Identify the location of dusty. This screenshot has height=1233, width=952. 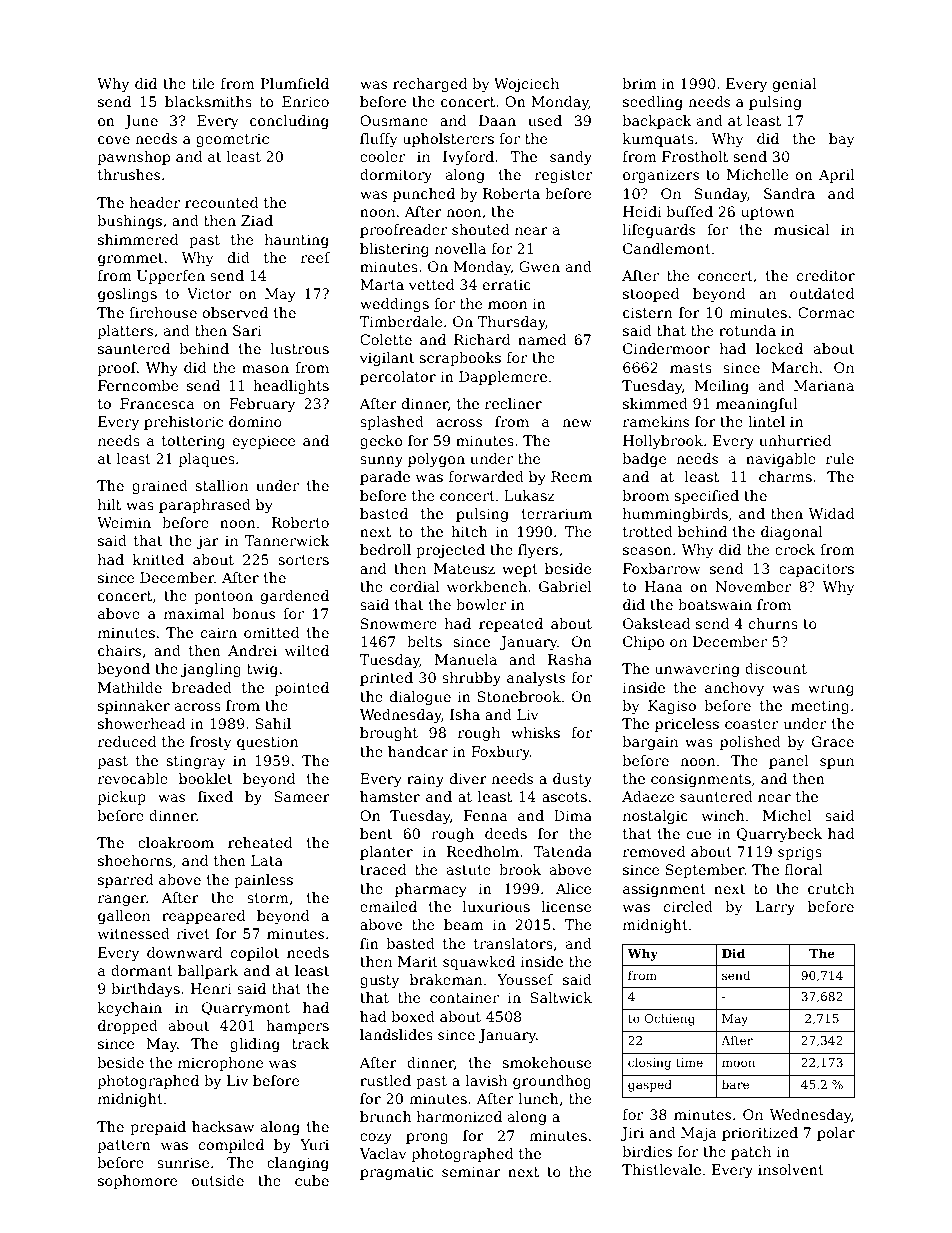
(572, 780).
